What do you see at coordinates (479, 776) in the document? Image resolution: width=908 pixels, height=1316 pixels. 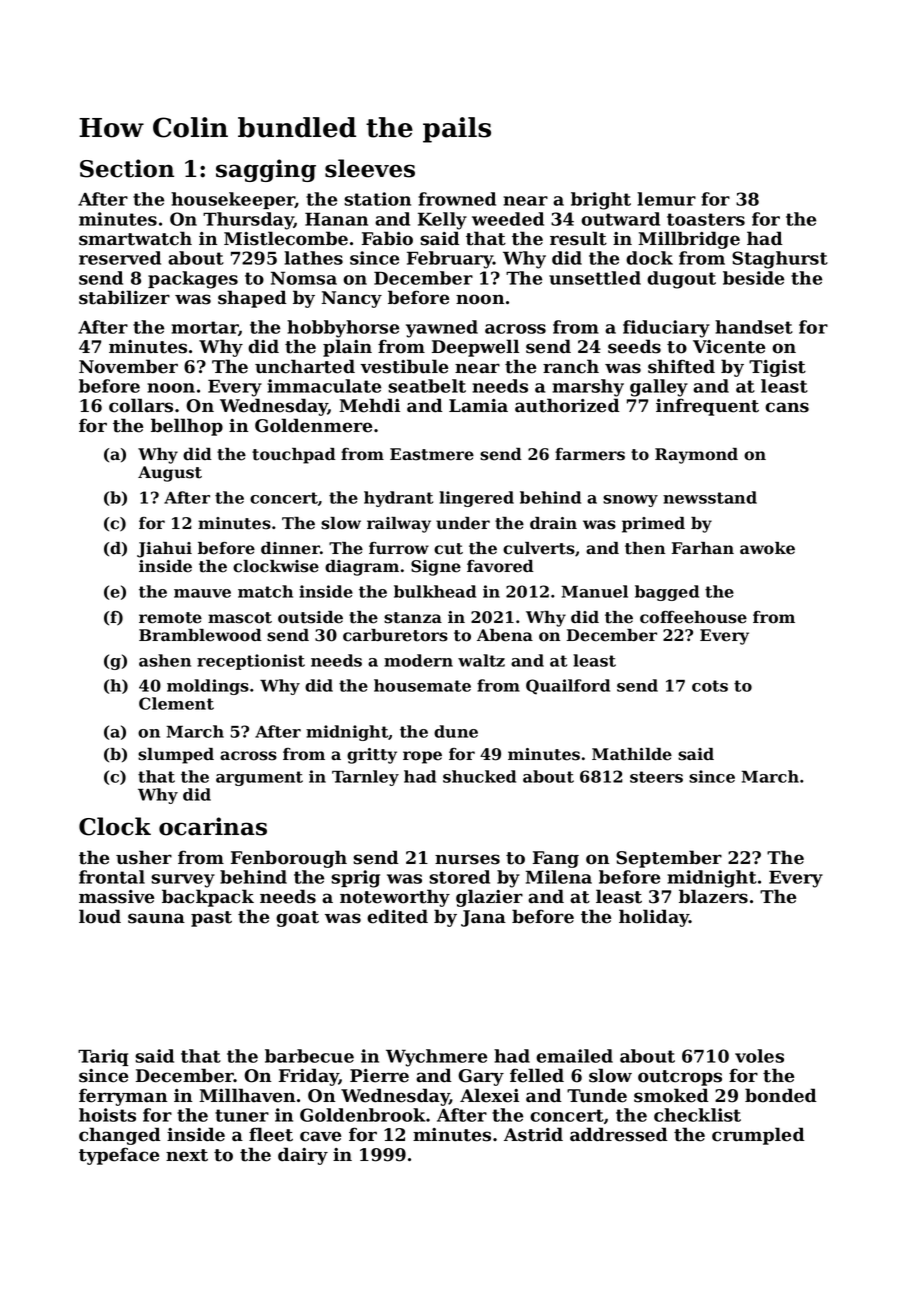 I see `shucked` at bounding box center [479, 776].
